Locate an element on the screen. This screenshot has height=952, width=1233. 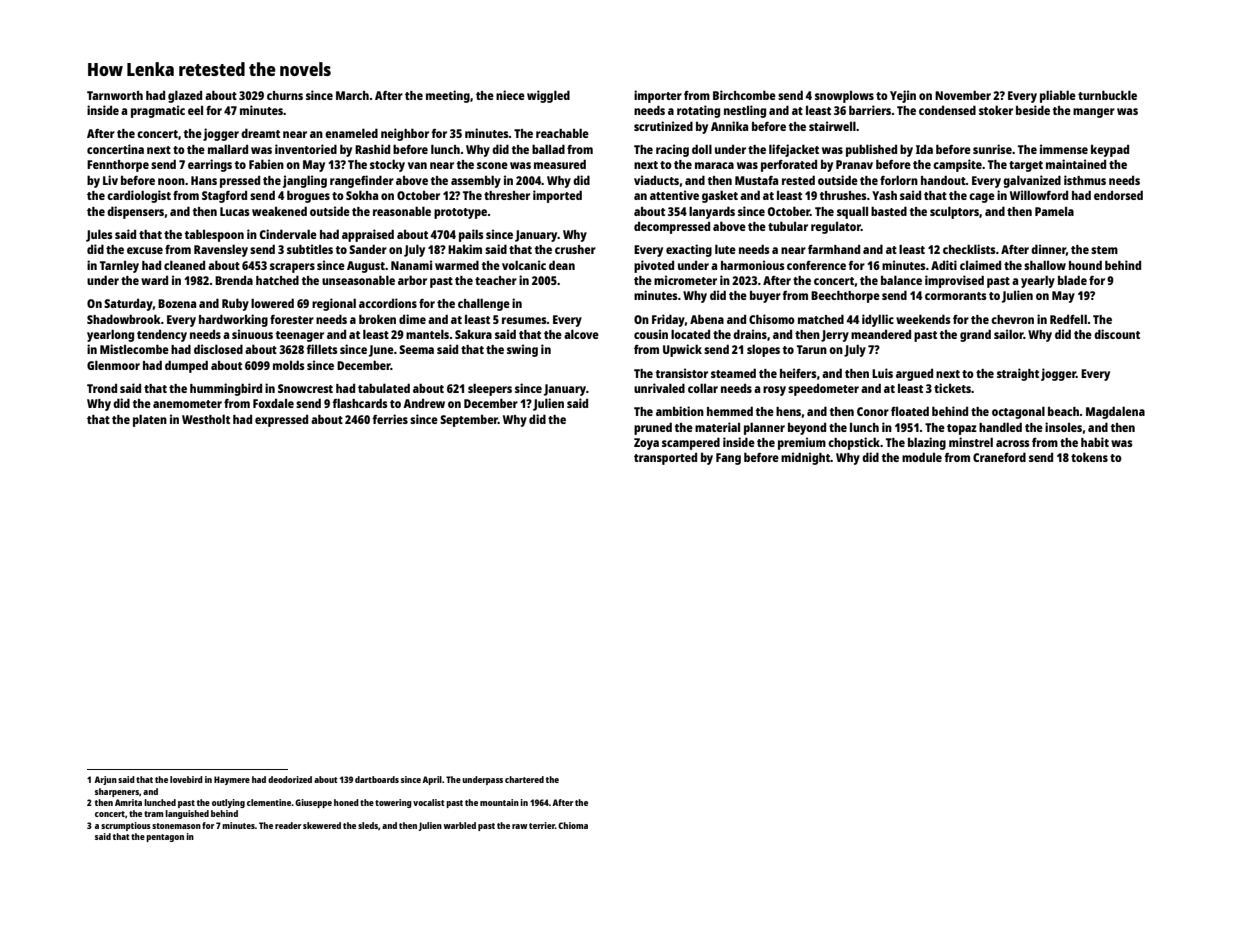
ferries is located at coordinates (390, 419).
